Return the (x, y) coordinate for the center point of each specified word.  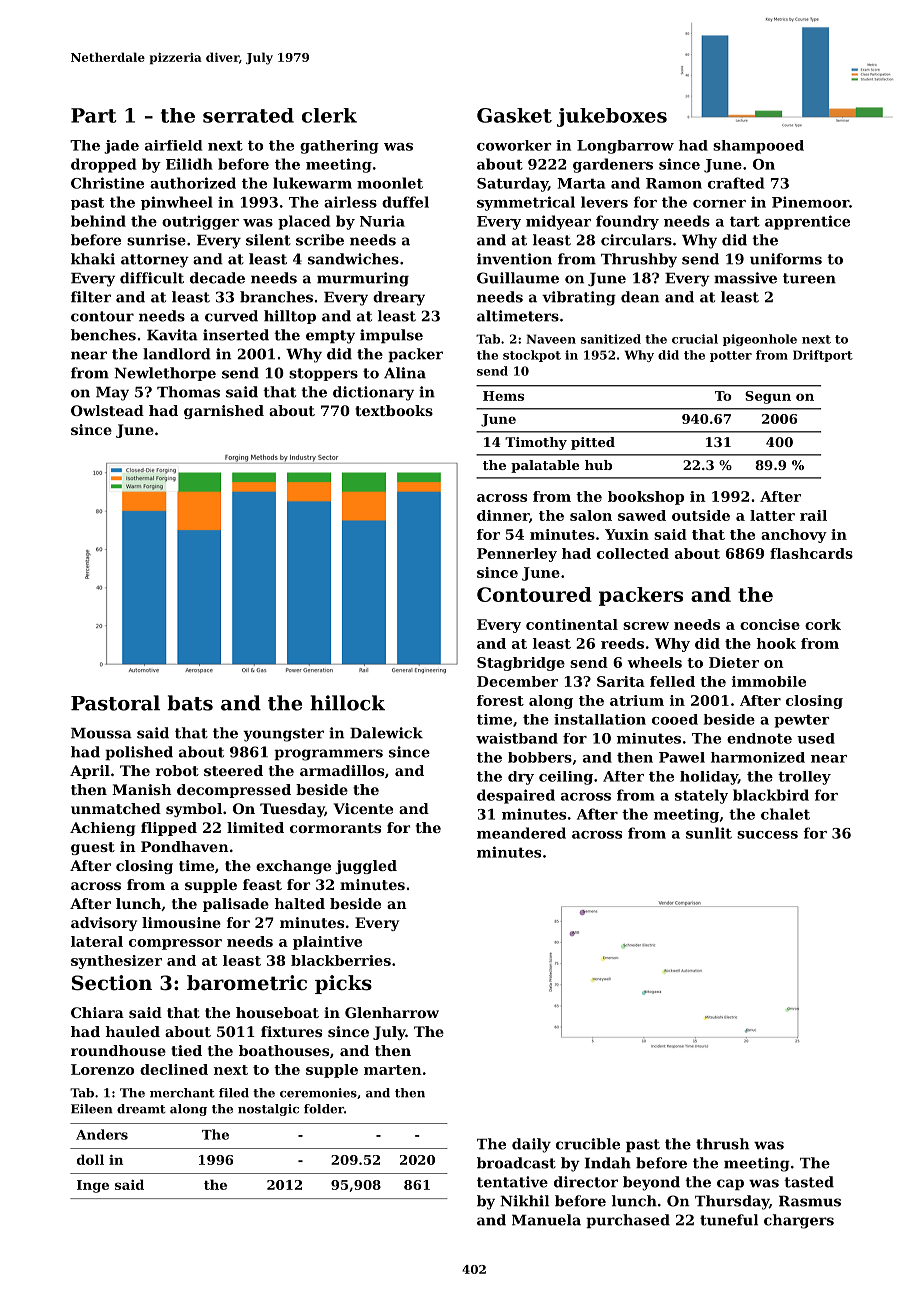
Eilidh (189, 164)
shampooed (758, 147)
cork (823, 624)
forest (500, 700)
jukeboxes (612, 117)
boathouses (284, 1050)
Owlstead (107, 410)
